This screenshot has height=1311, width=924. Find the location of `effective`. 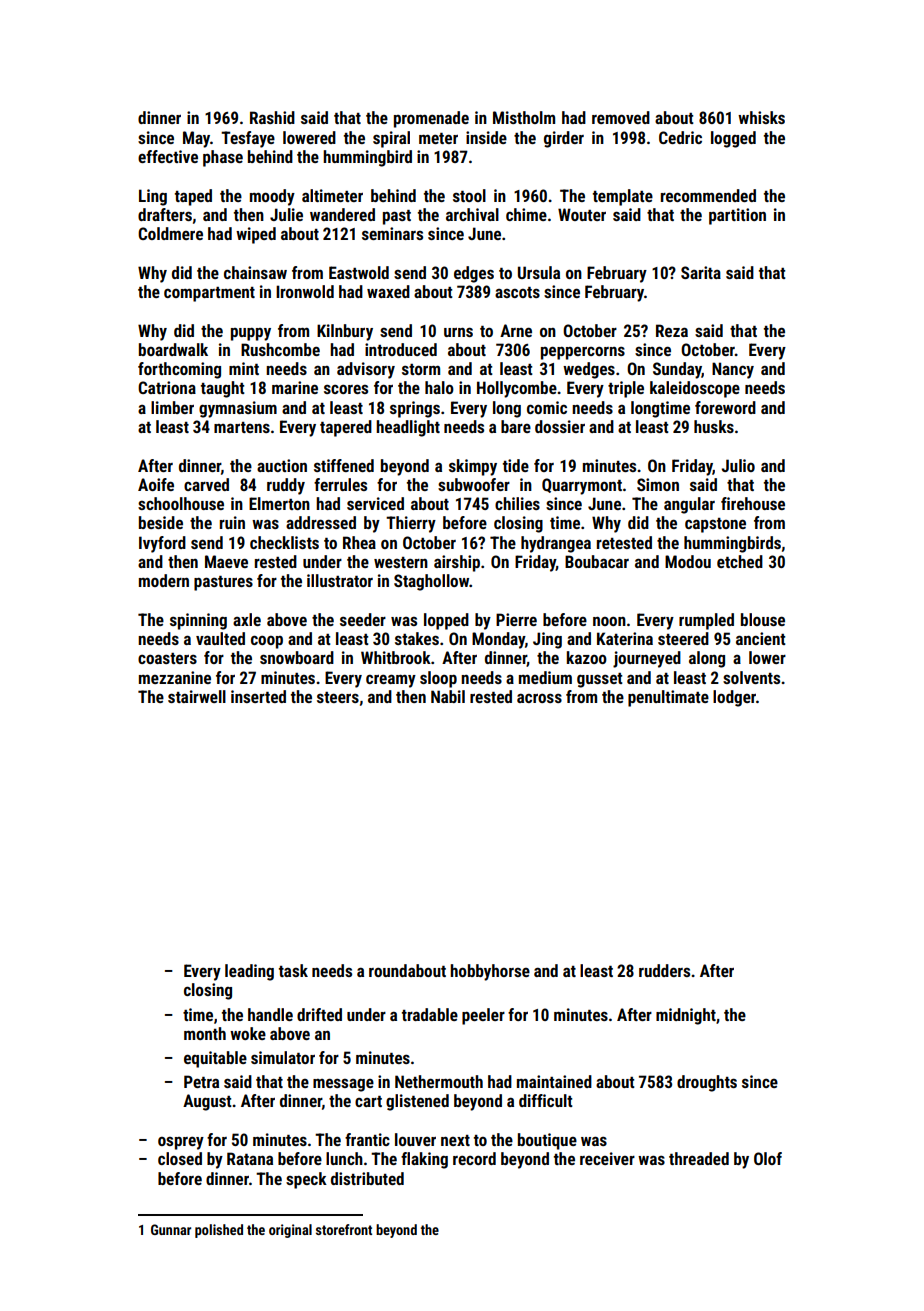

effective is located at coordinates (168, 156).
